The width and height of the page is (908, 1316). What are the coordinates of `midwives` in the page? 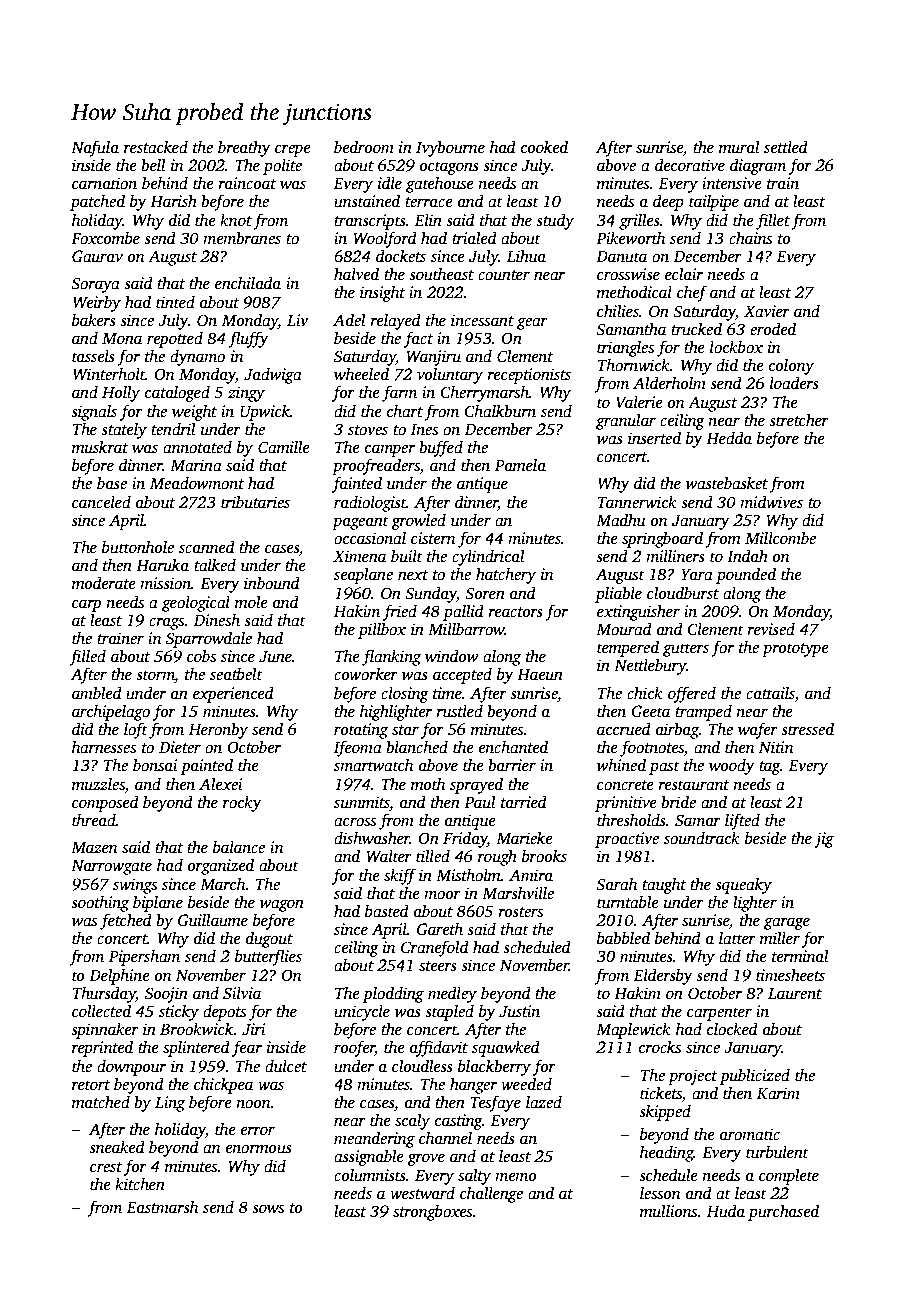 It's located at (771, 502).
